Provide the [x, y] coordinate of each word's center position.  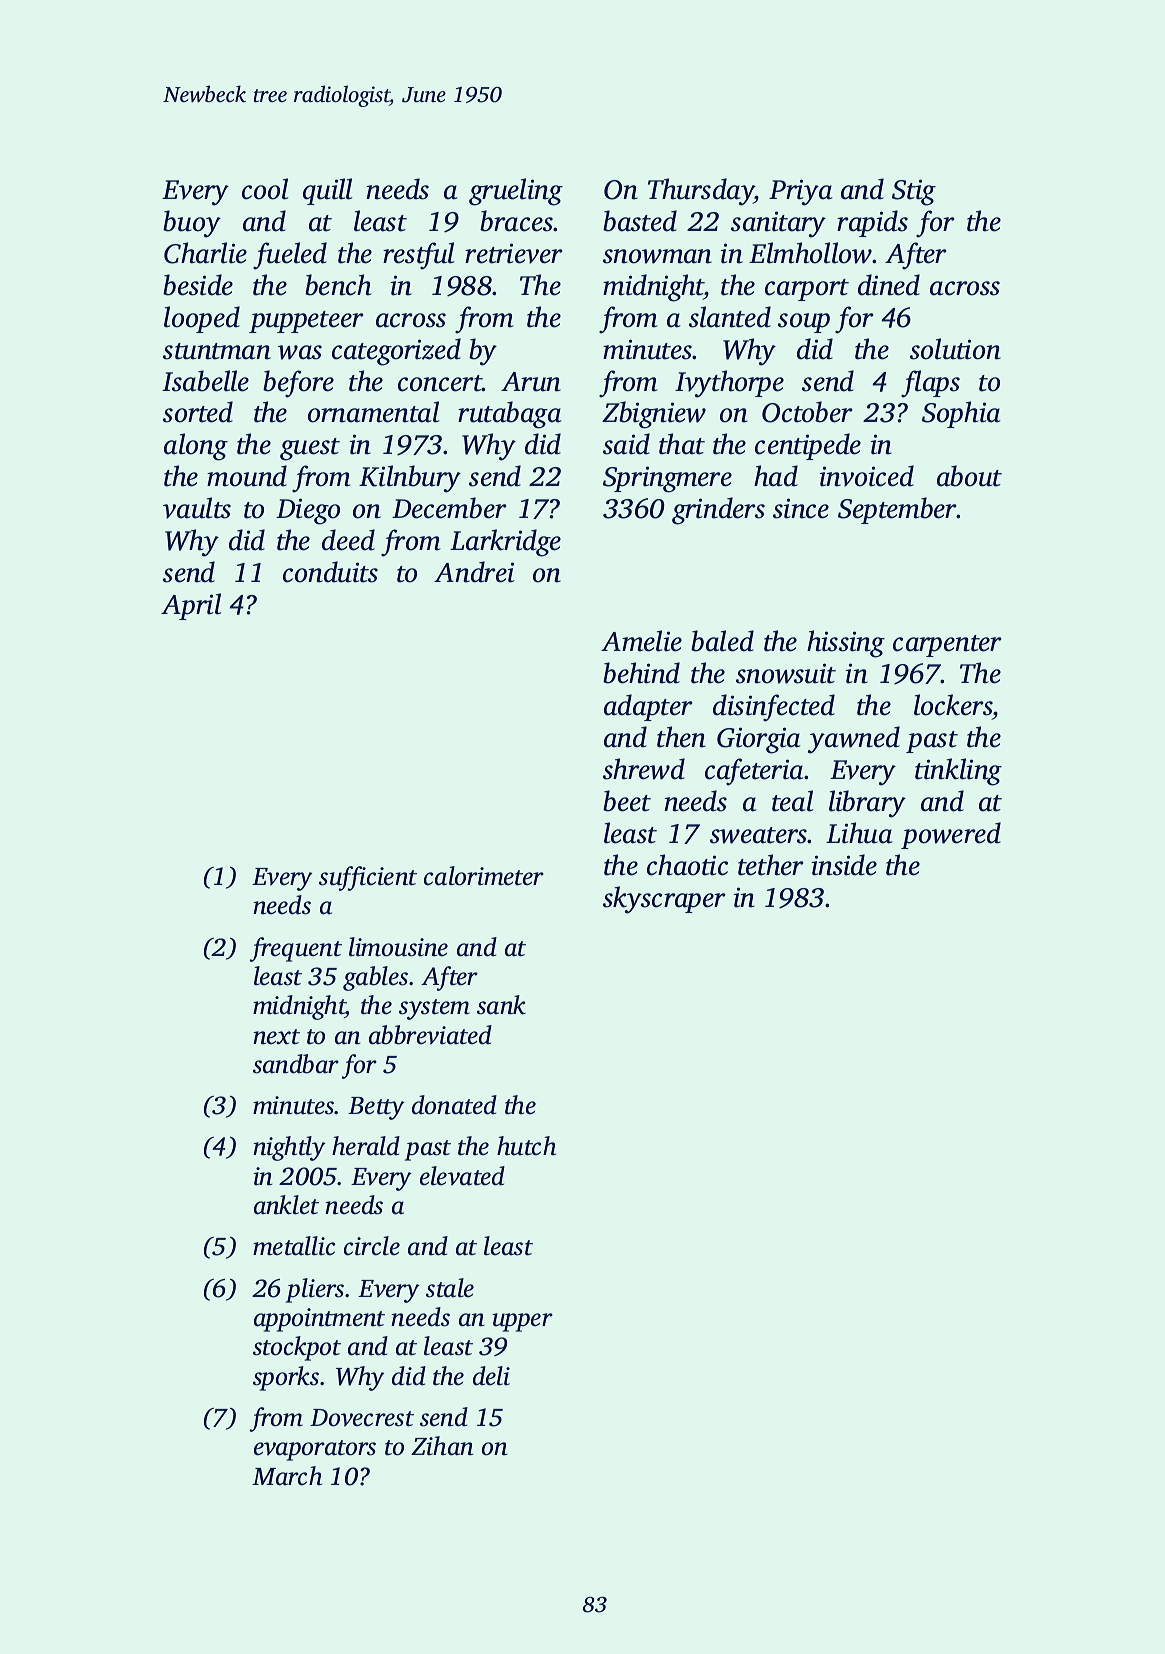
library [867, 804]
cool [265, 189]
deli [491, 1376]
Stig [914, 192]
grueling [516, 192]
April [191, 606]
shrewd [644, 769]
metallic [294, 1246]
